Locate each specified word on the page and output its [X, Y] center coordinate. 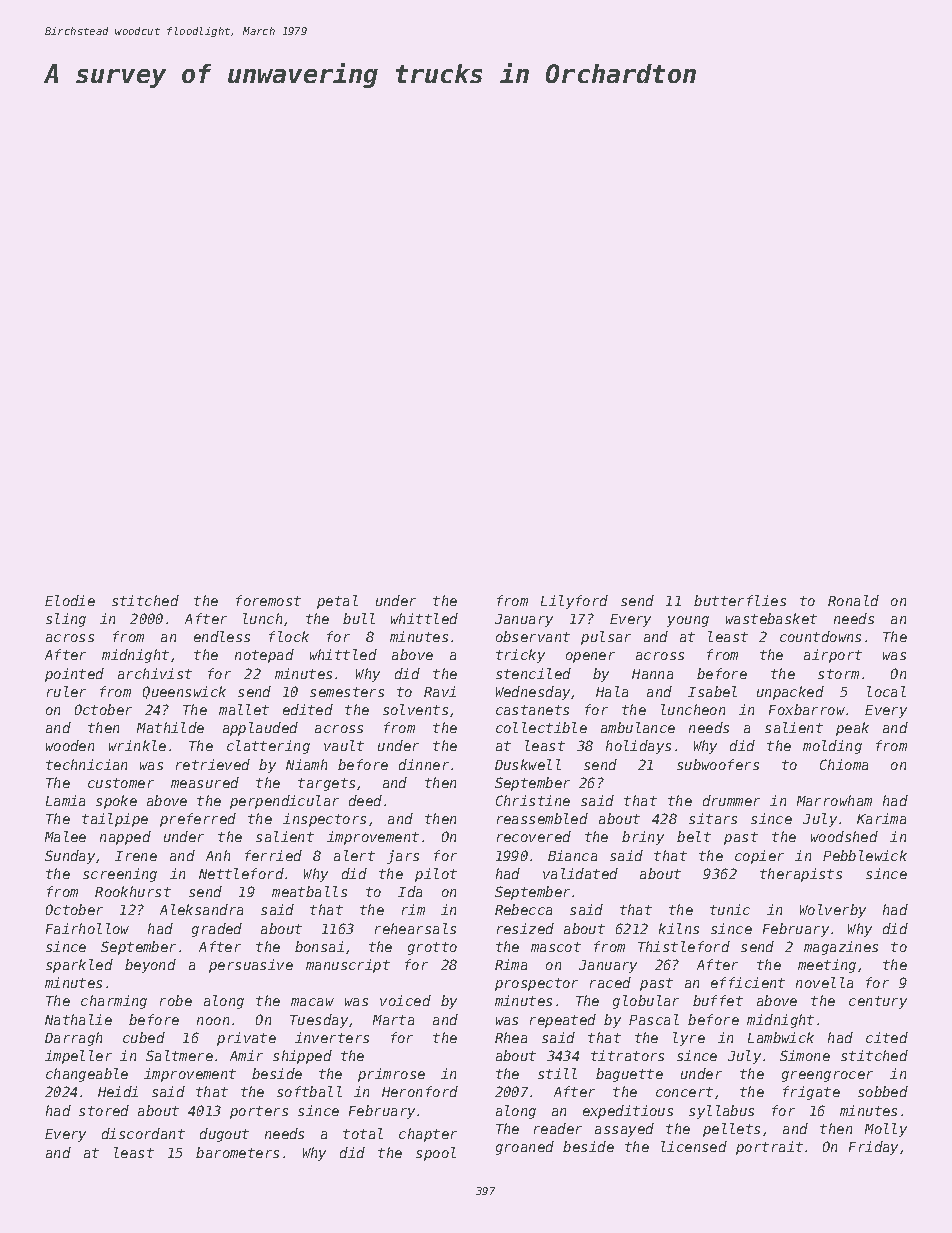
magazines [841, 948]
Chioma [844, 764]
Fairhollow [87, 928]
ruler [66, 691]
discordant [143, 1133]
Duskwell [528, 764]
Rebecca [523, 909]
